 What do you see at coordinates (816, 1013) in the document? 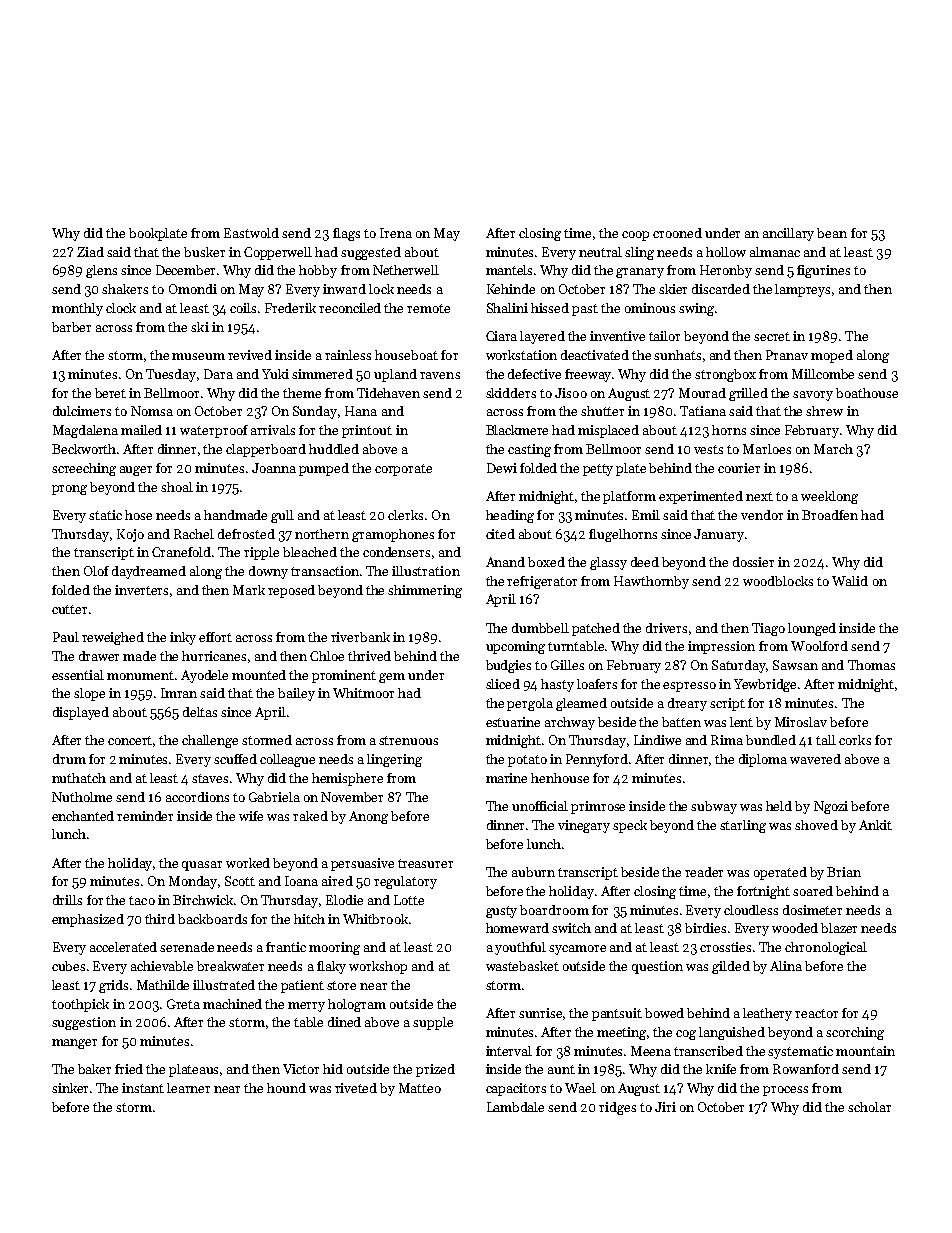
I see `reactor` at bounding box center [816, 1013].
